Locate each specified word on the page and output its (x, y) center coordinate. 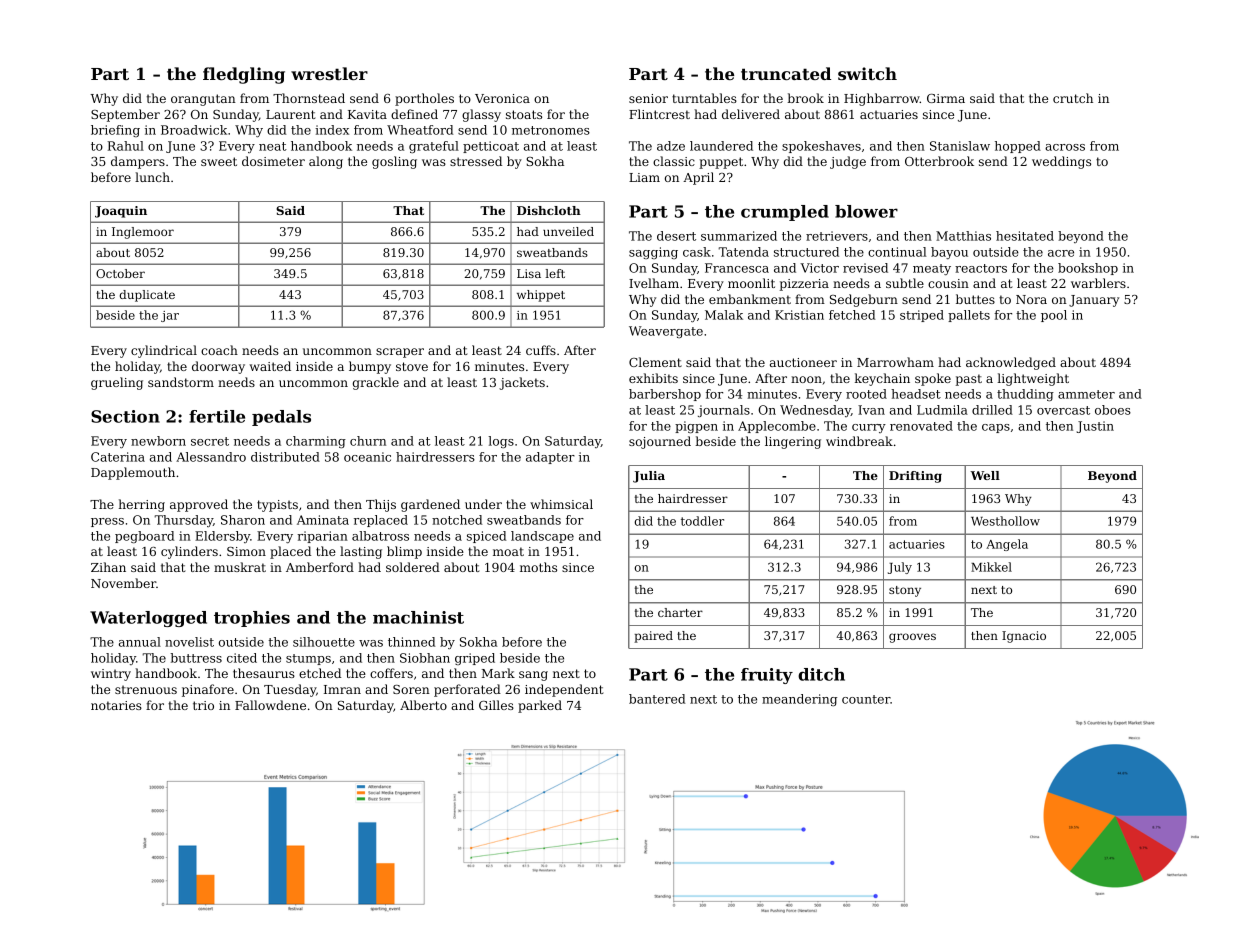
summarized (739, 236)
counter (866, 699)
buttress (196, 658)
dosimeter (273, 161)
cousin (948, 283)
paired (653, 637)
